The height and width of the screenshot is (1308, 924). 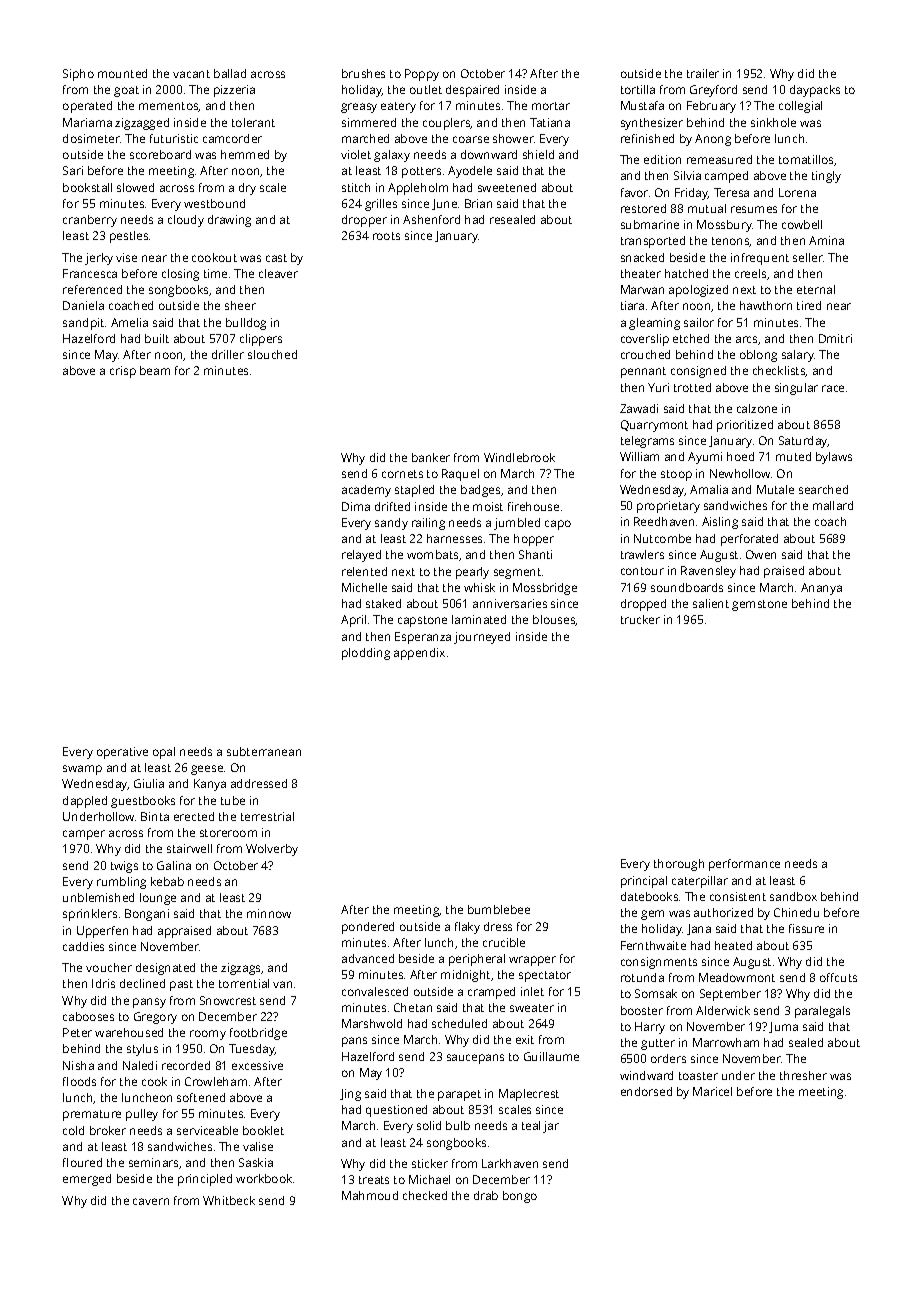 What do you see at coordinates (205, 1180) in the screenshot?
I see `principled` at bounding box center [205, 1180].
